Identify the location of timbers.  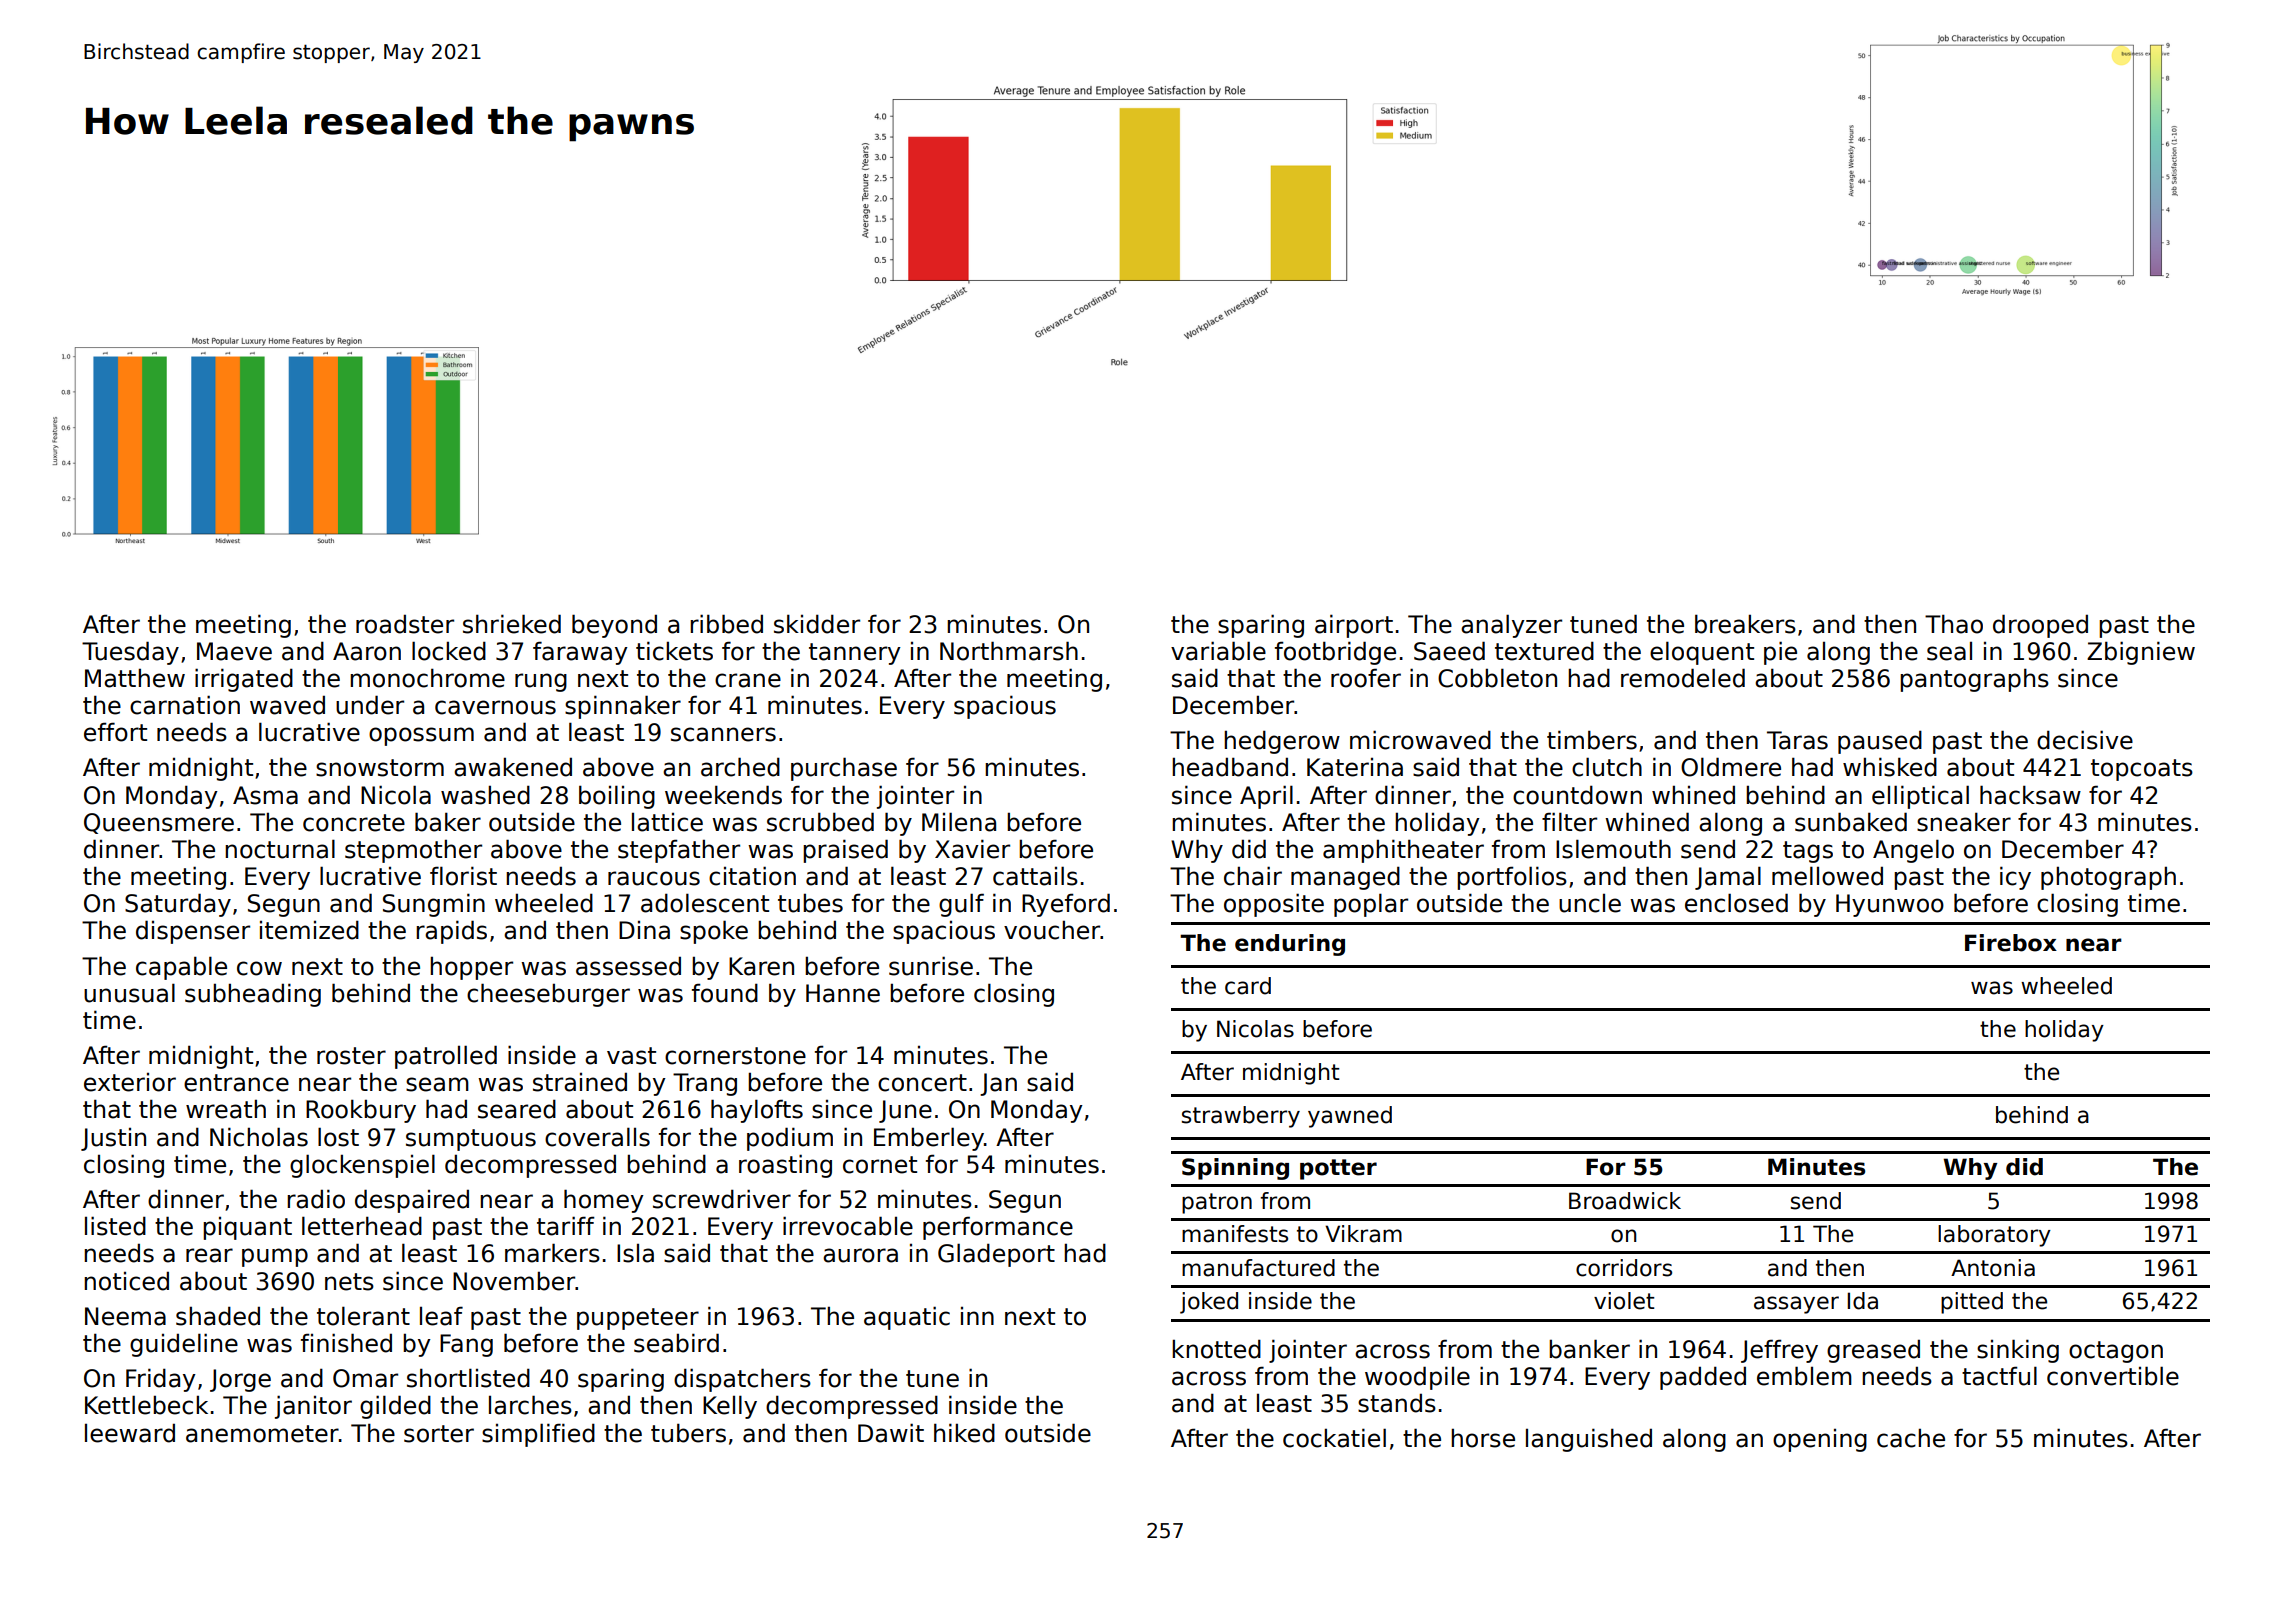
(1592, 740).
